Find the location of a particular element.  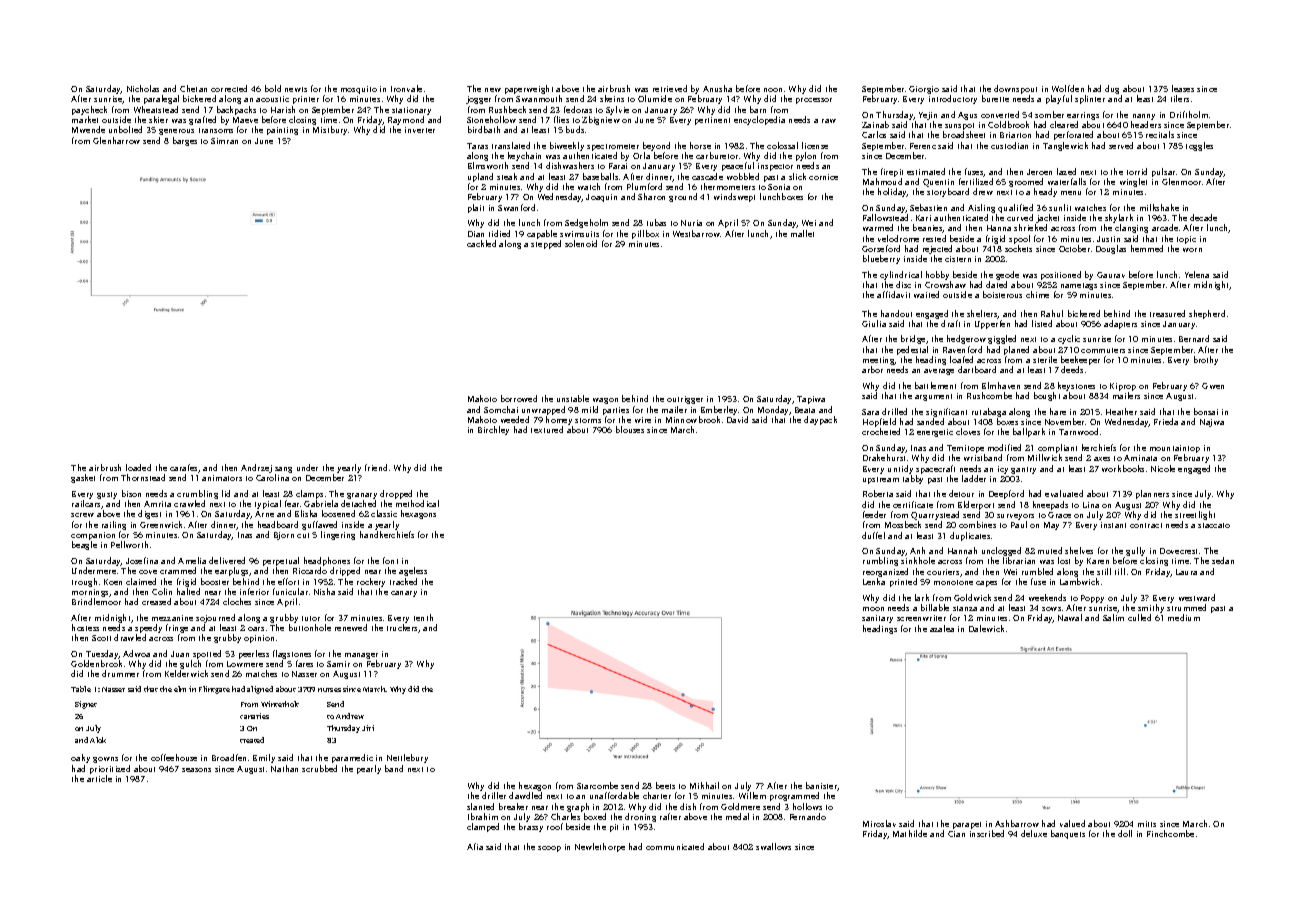

sterile is located at coordinates (1045, 359).
